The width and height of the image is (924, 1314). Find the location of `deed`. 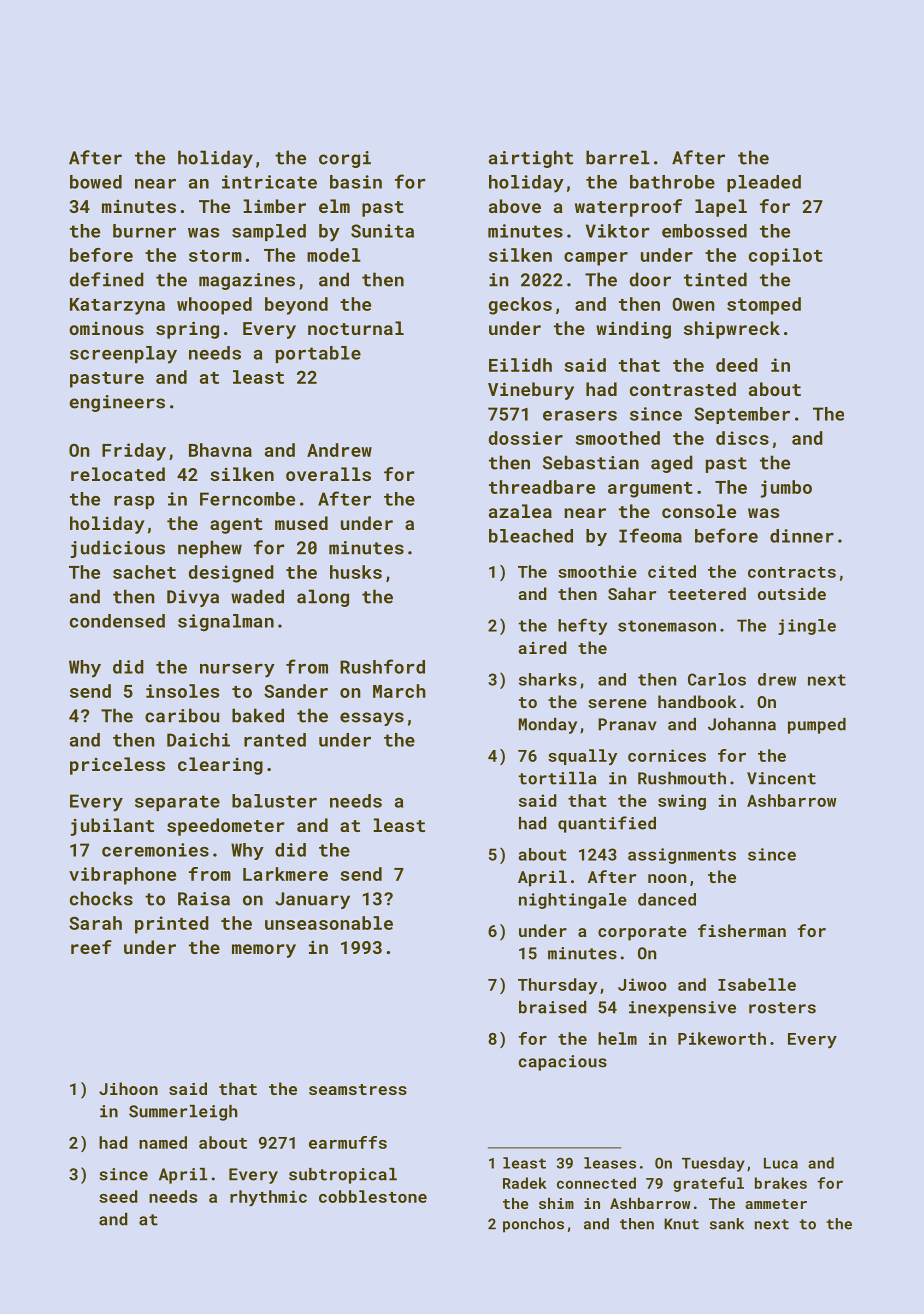

deed is located at coordinates (737, 365).
